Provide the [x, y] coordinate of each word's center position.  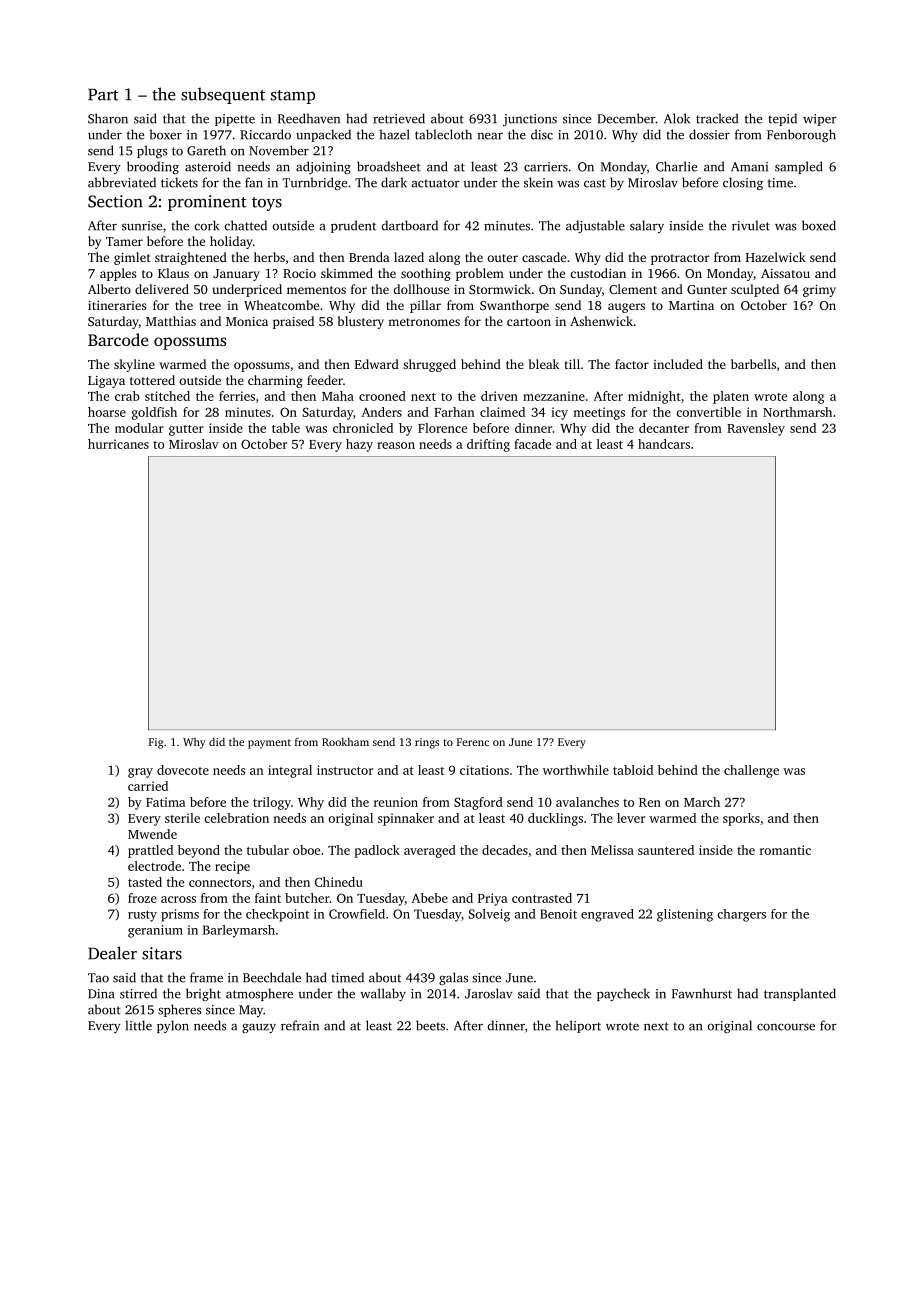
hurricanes [118, 444]
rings [427, 743]
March [702, 802]
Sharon [108, 118]
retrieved [399, 118]
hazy [359, 445]
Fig [156, 743]
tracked [717, 118]
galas [453, 978]
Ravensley [756, 429]
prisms [180, 915]
